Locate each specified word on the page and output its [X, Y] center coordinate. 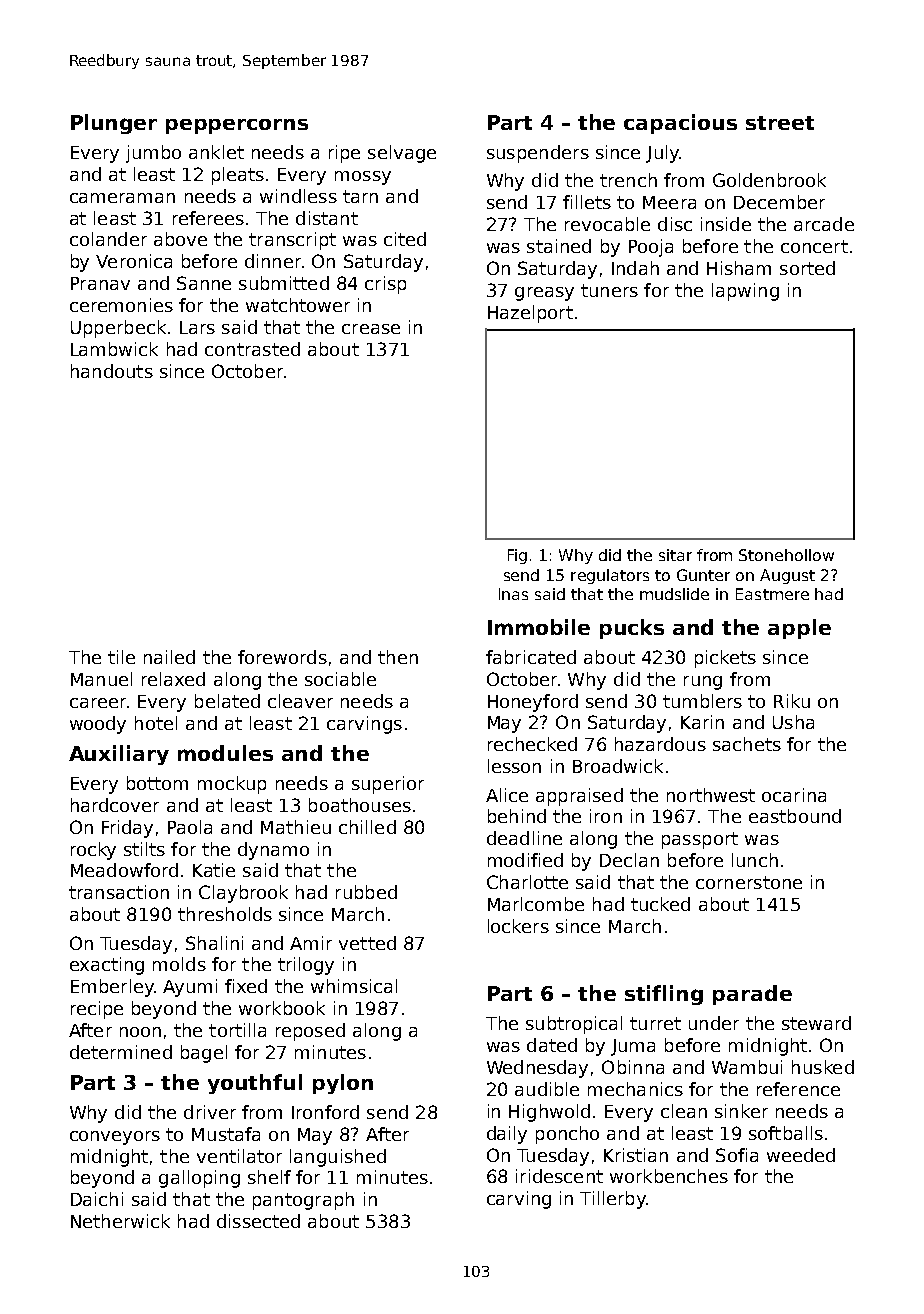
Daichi [97, 1199]
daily [507, 1135]
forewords [282, 657]
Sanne [204, 283]
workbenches [669, 1176]
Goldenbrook [769, 180]
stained [559, 246]
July [662, 154]
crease [371, 329]
